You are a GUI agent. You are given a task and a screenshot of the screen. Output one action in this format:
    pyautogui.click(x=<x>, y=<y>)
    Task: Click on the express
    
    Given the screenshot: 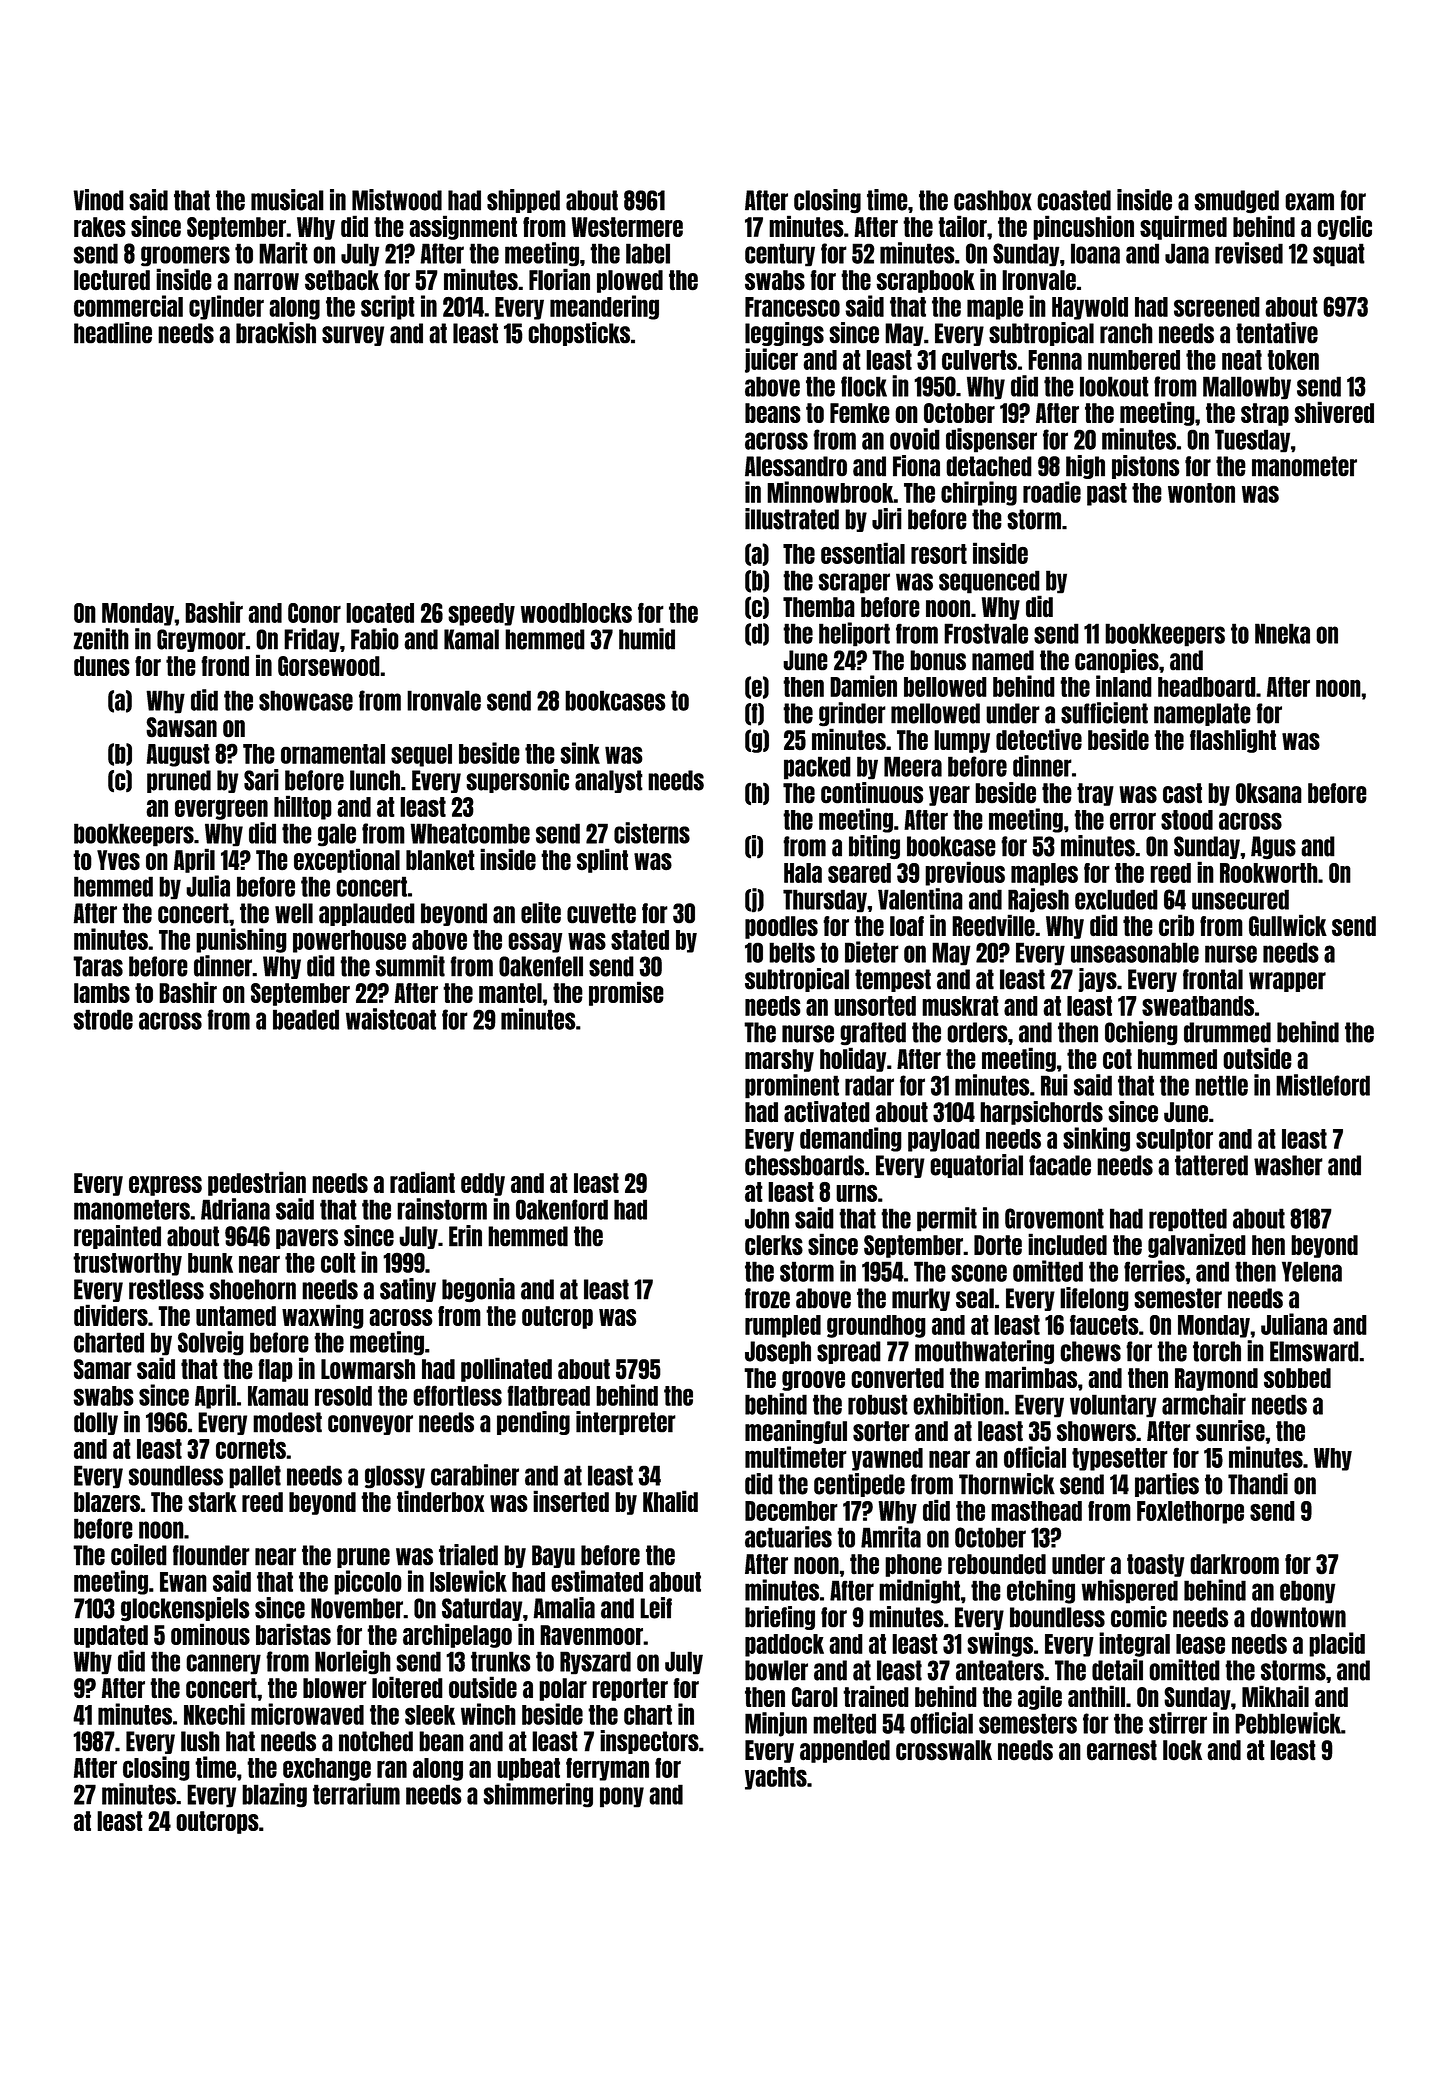 What is the action you would take?
    pyautogui.click(x=165, y=1186)
